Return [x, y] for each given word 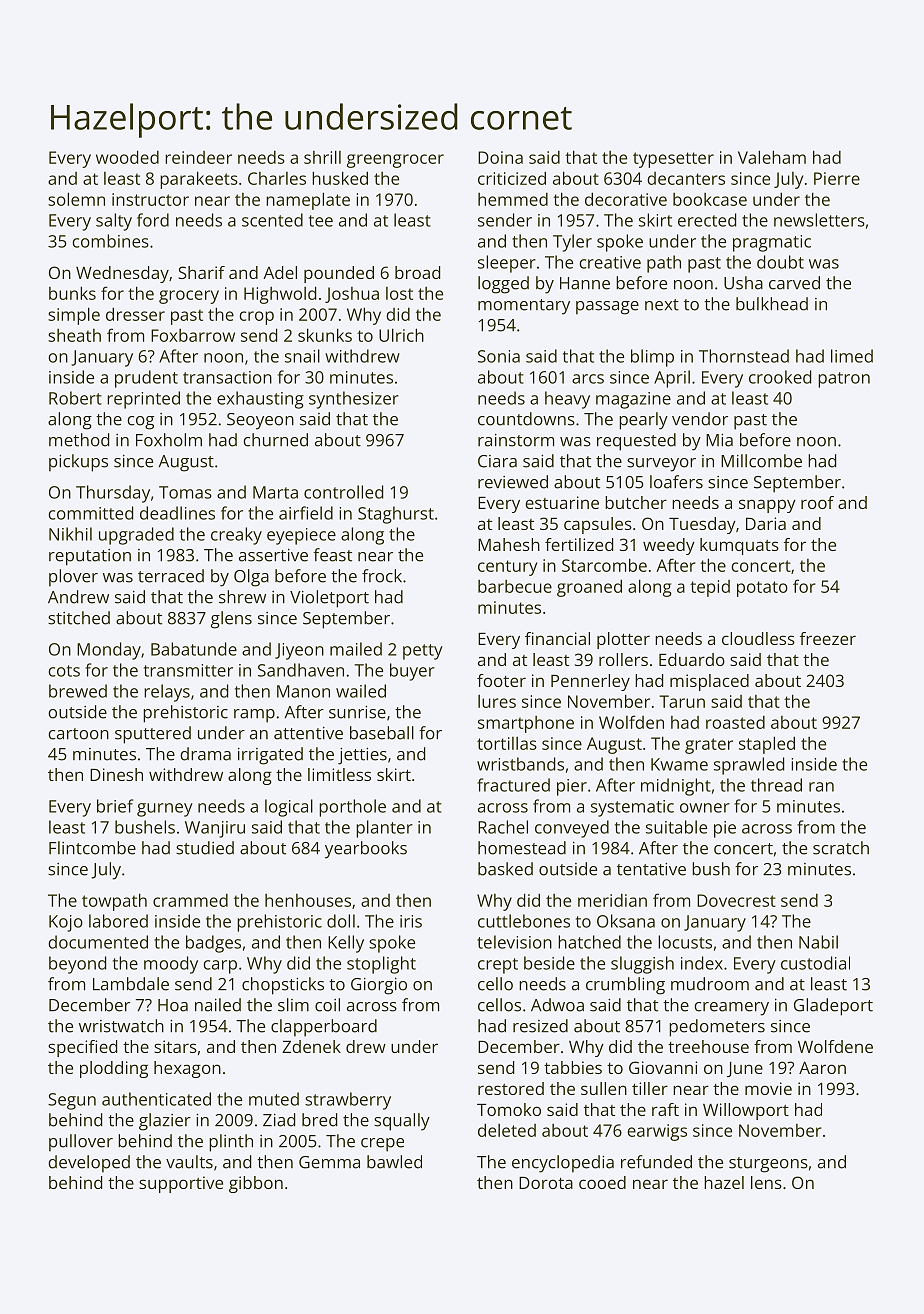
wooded [127, 157]
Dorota [546, 1182]
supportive [181, 1184]
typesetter [673, 160]
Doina [500, 157]
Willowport [746, 1111]
